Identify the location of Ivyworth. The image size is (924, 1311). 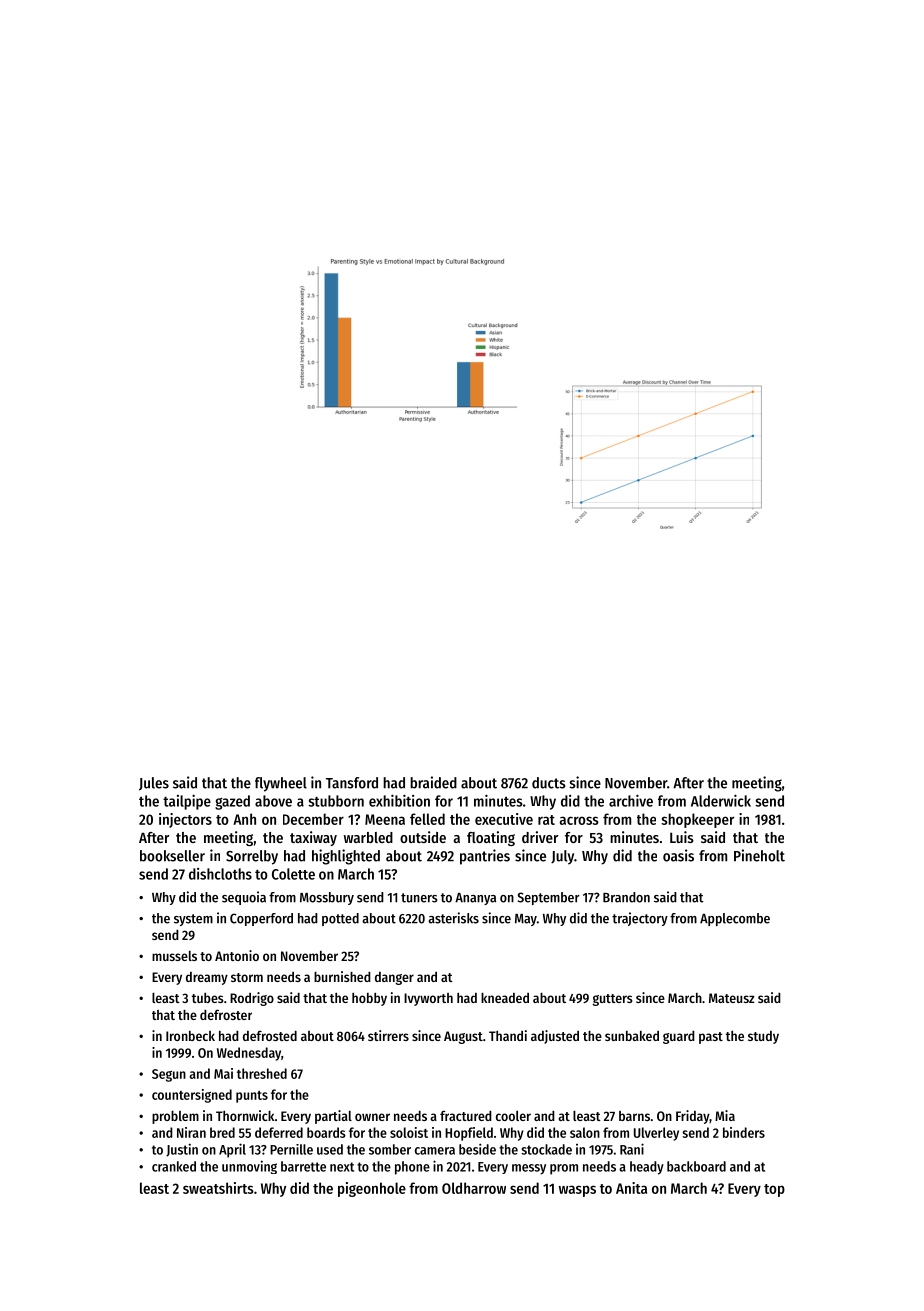
(428, 999).
